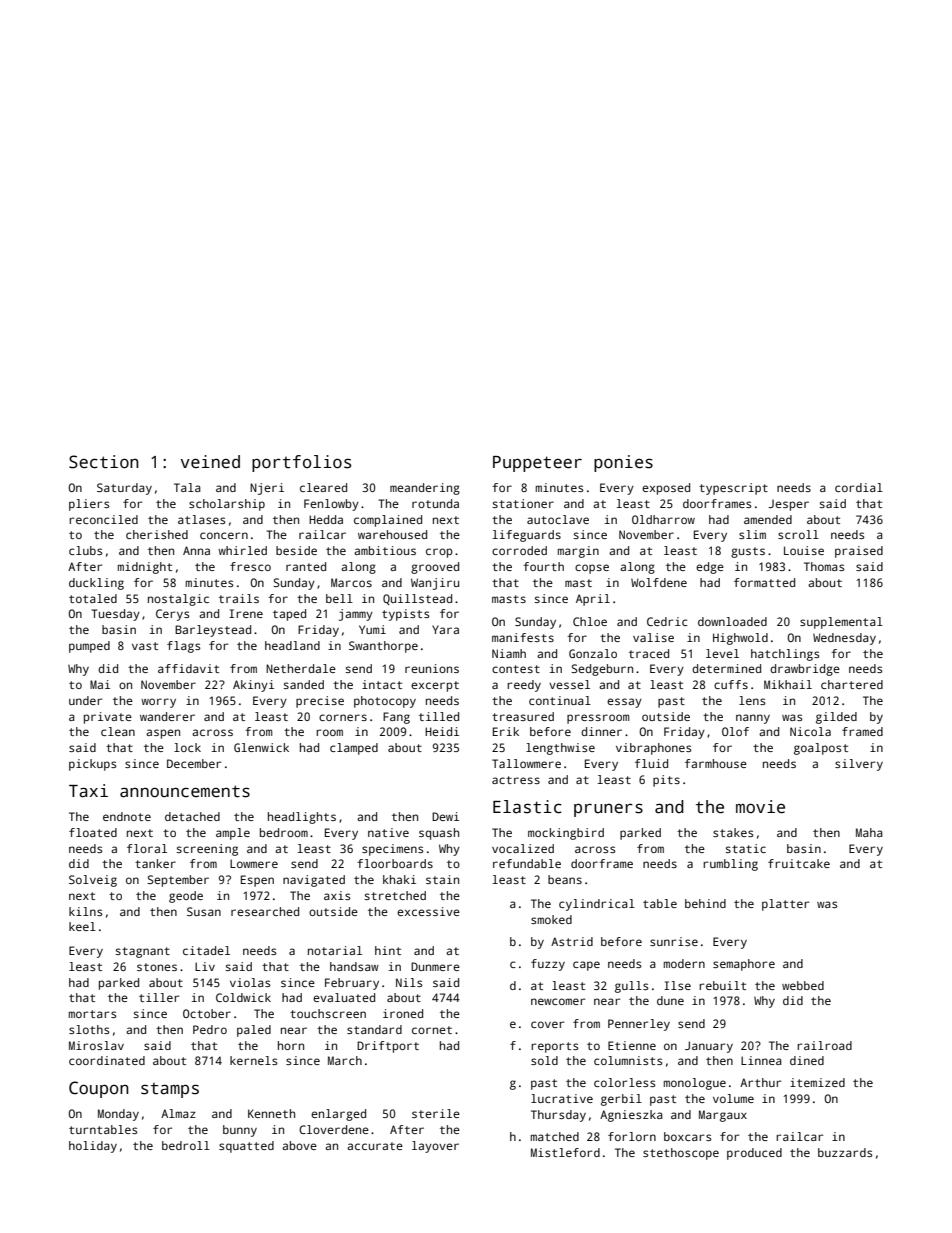 The image size is (952, 1233). What do you see at coordinates (730, 865) in the page?
I see `rumbling` at bounding box center [730, 865].
